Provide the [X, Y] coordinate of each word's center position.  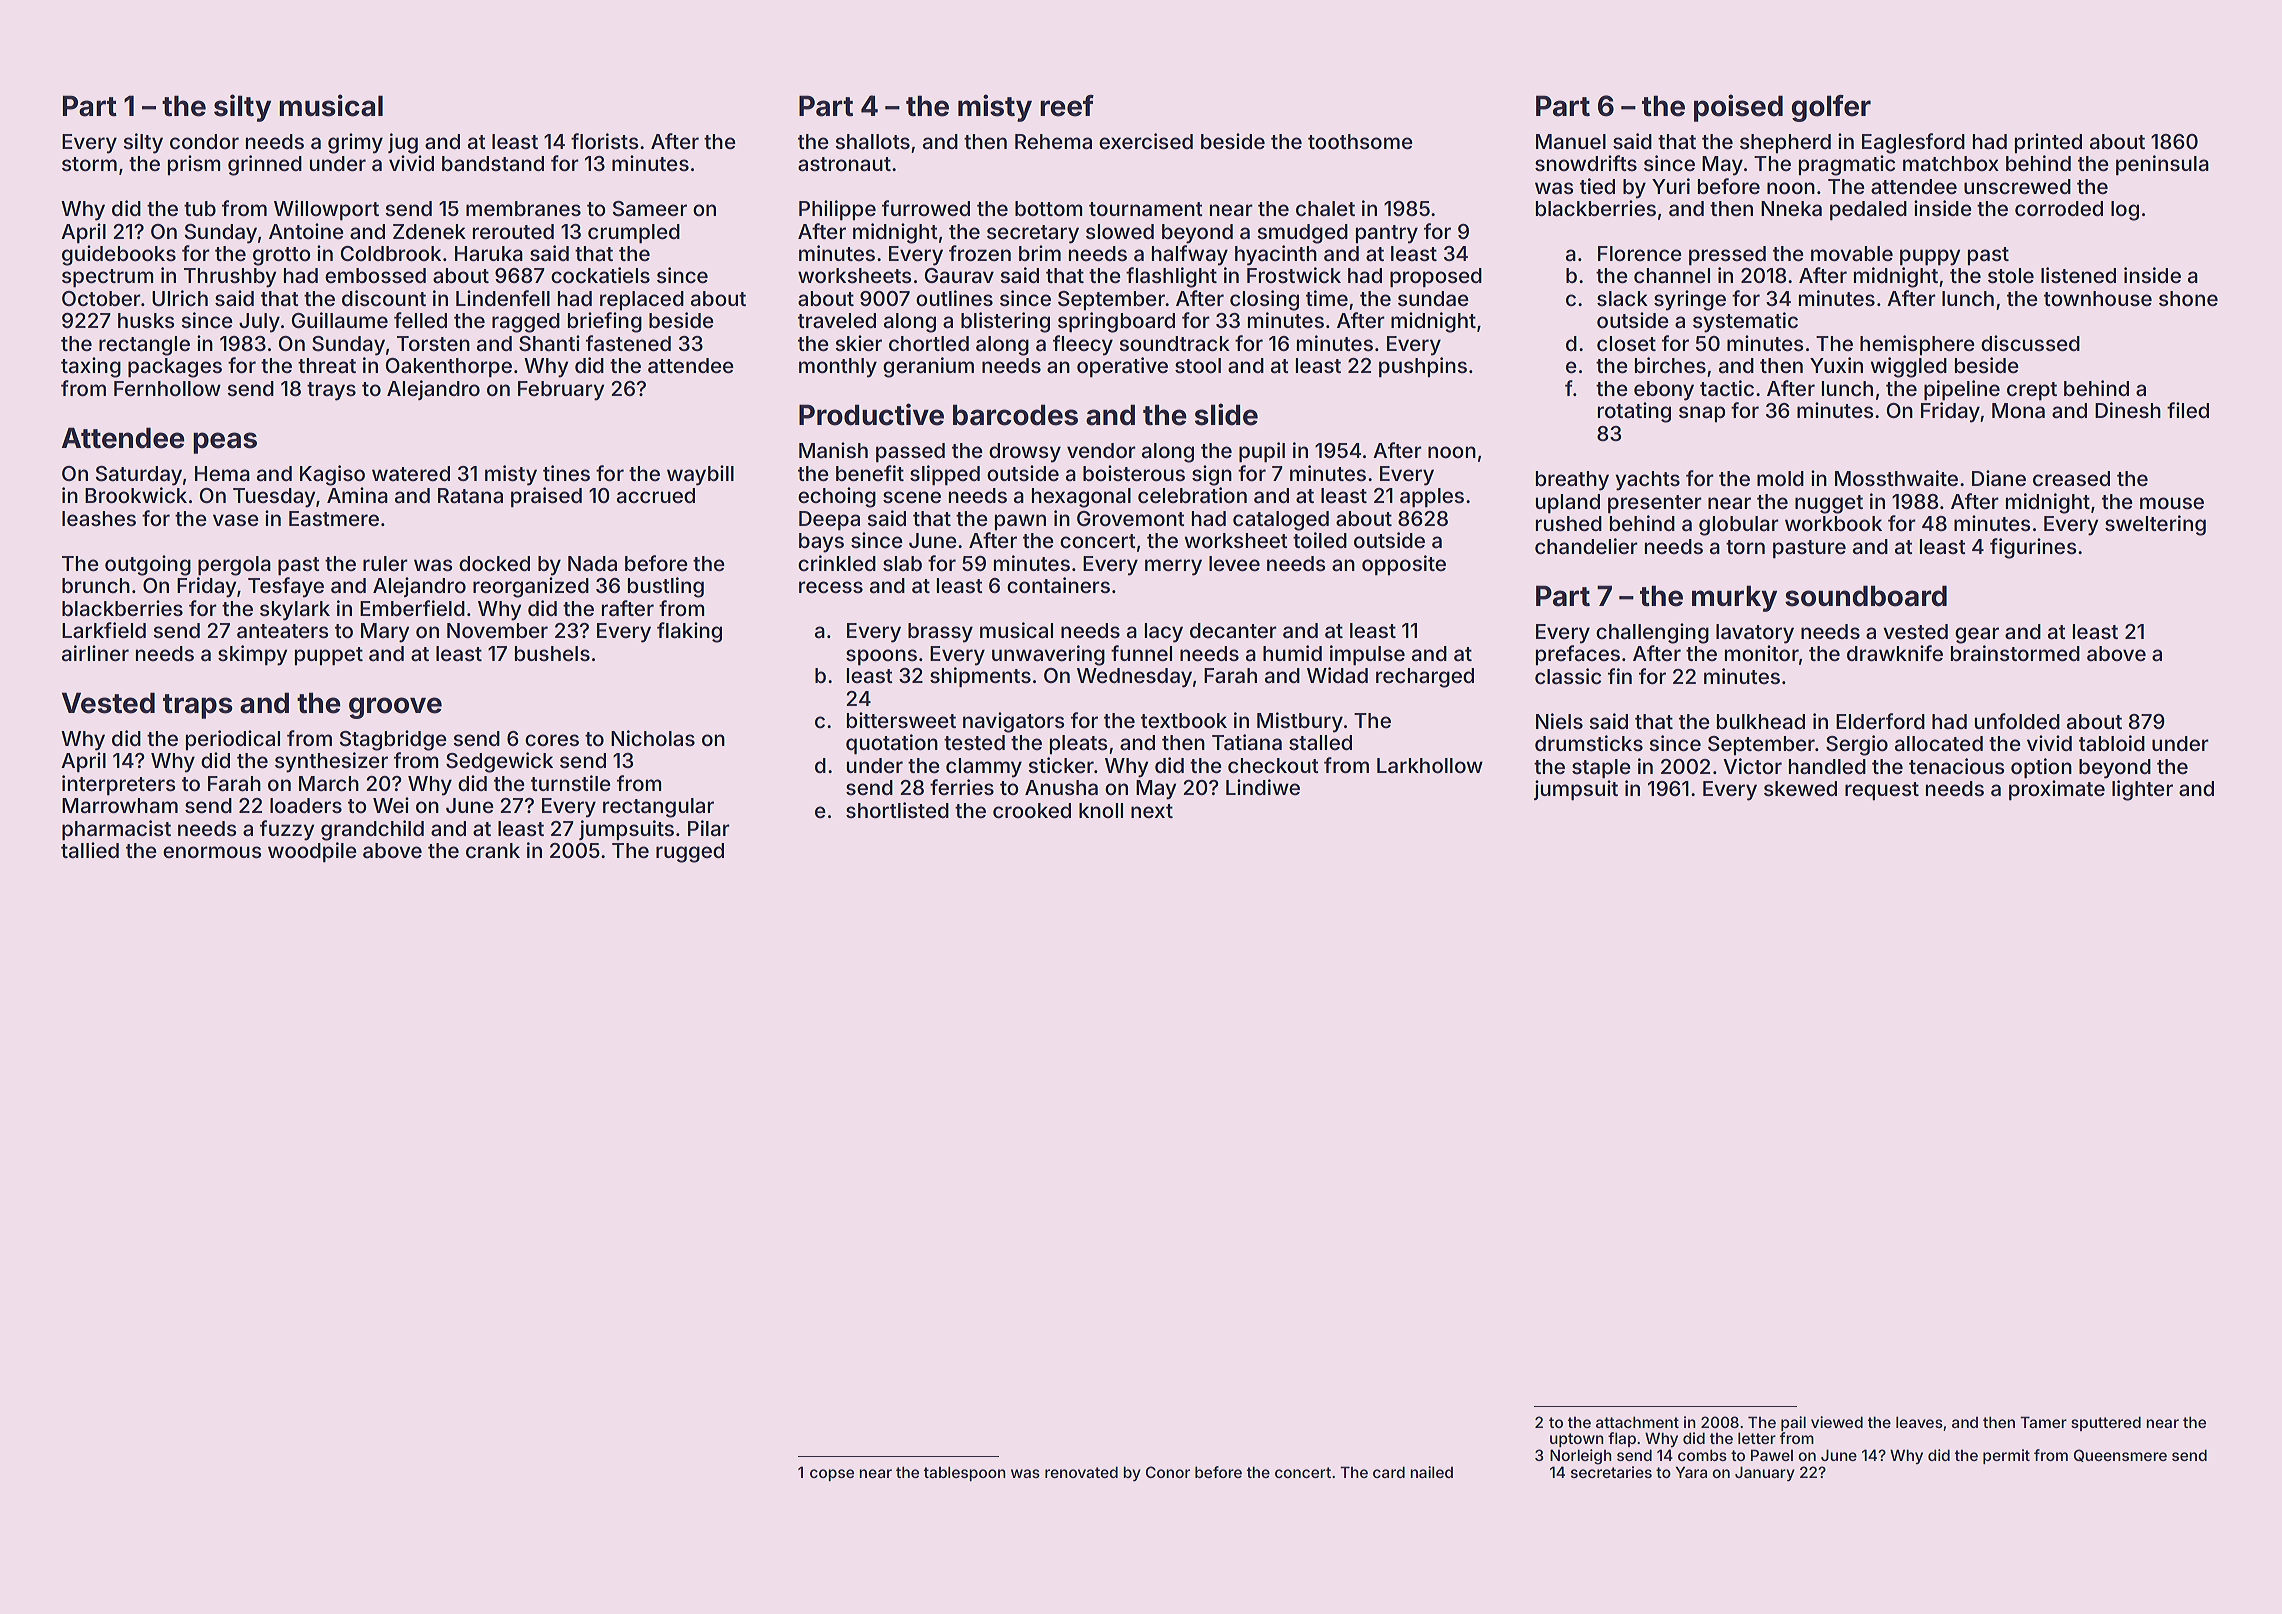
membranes [523, 208]
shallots [872, 141]
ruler [385, 563]
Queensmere [2120, 1455]
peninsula [2162, 165]
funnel [1141, 653]
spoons [881, 657]
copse [832, 1475]
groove [395, 708]
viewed [1837, 1422]
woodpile [312, 852]
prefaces [1578, 655]
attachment [1637, 1422]
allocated [1939, 744]
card [1389, 1472]
